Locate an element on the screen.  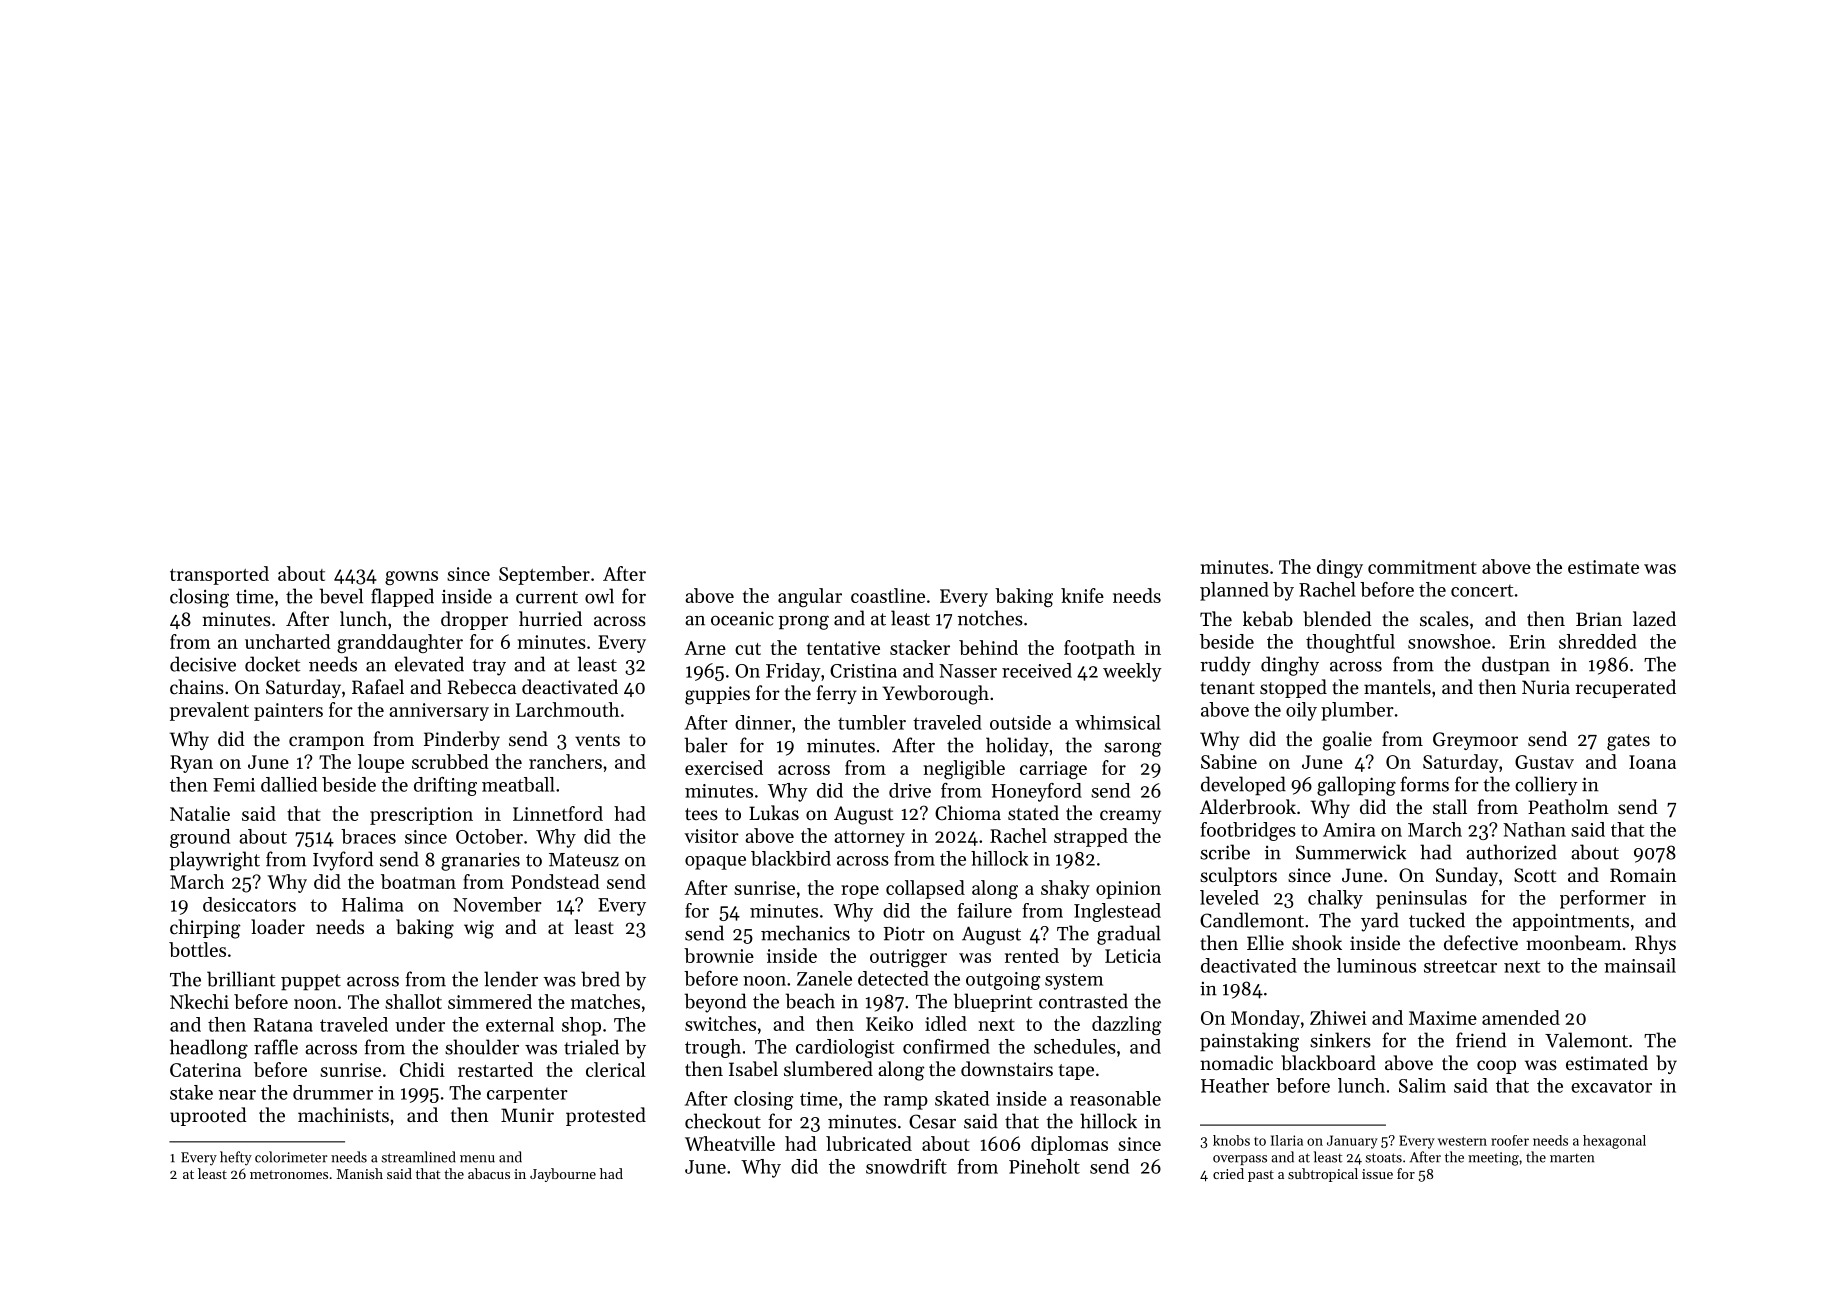
knife is located at coordinates (1082, 595).
